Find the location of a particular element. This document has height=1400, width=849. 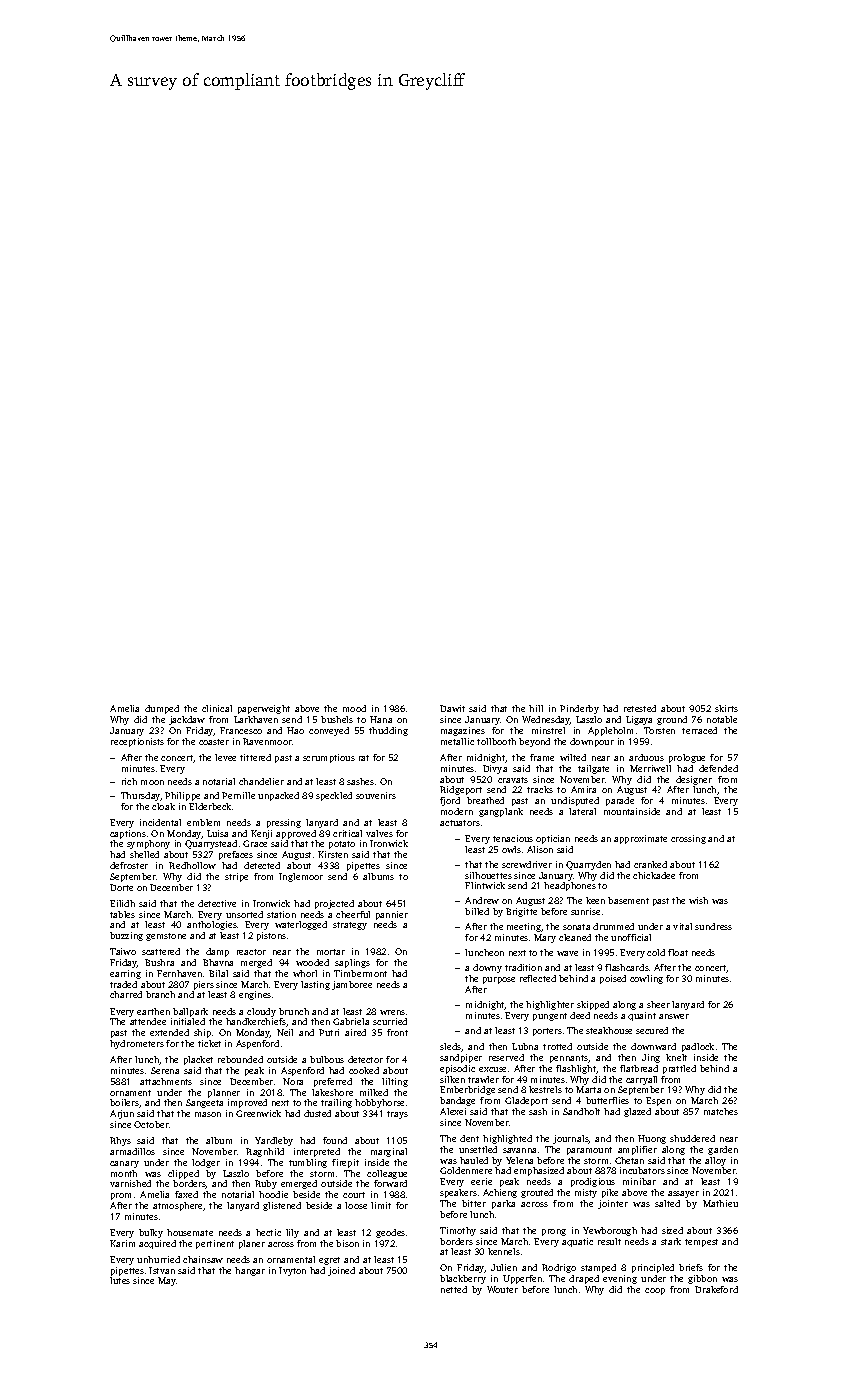

pungent is located at coordinates (550, 1017).
